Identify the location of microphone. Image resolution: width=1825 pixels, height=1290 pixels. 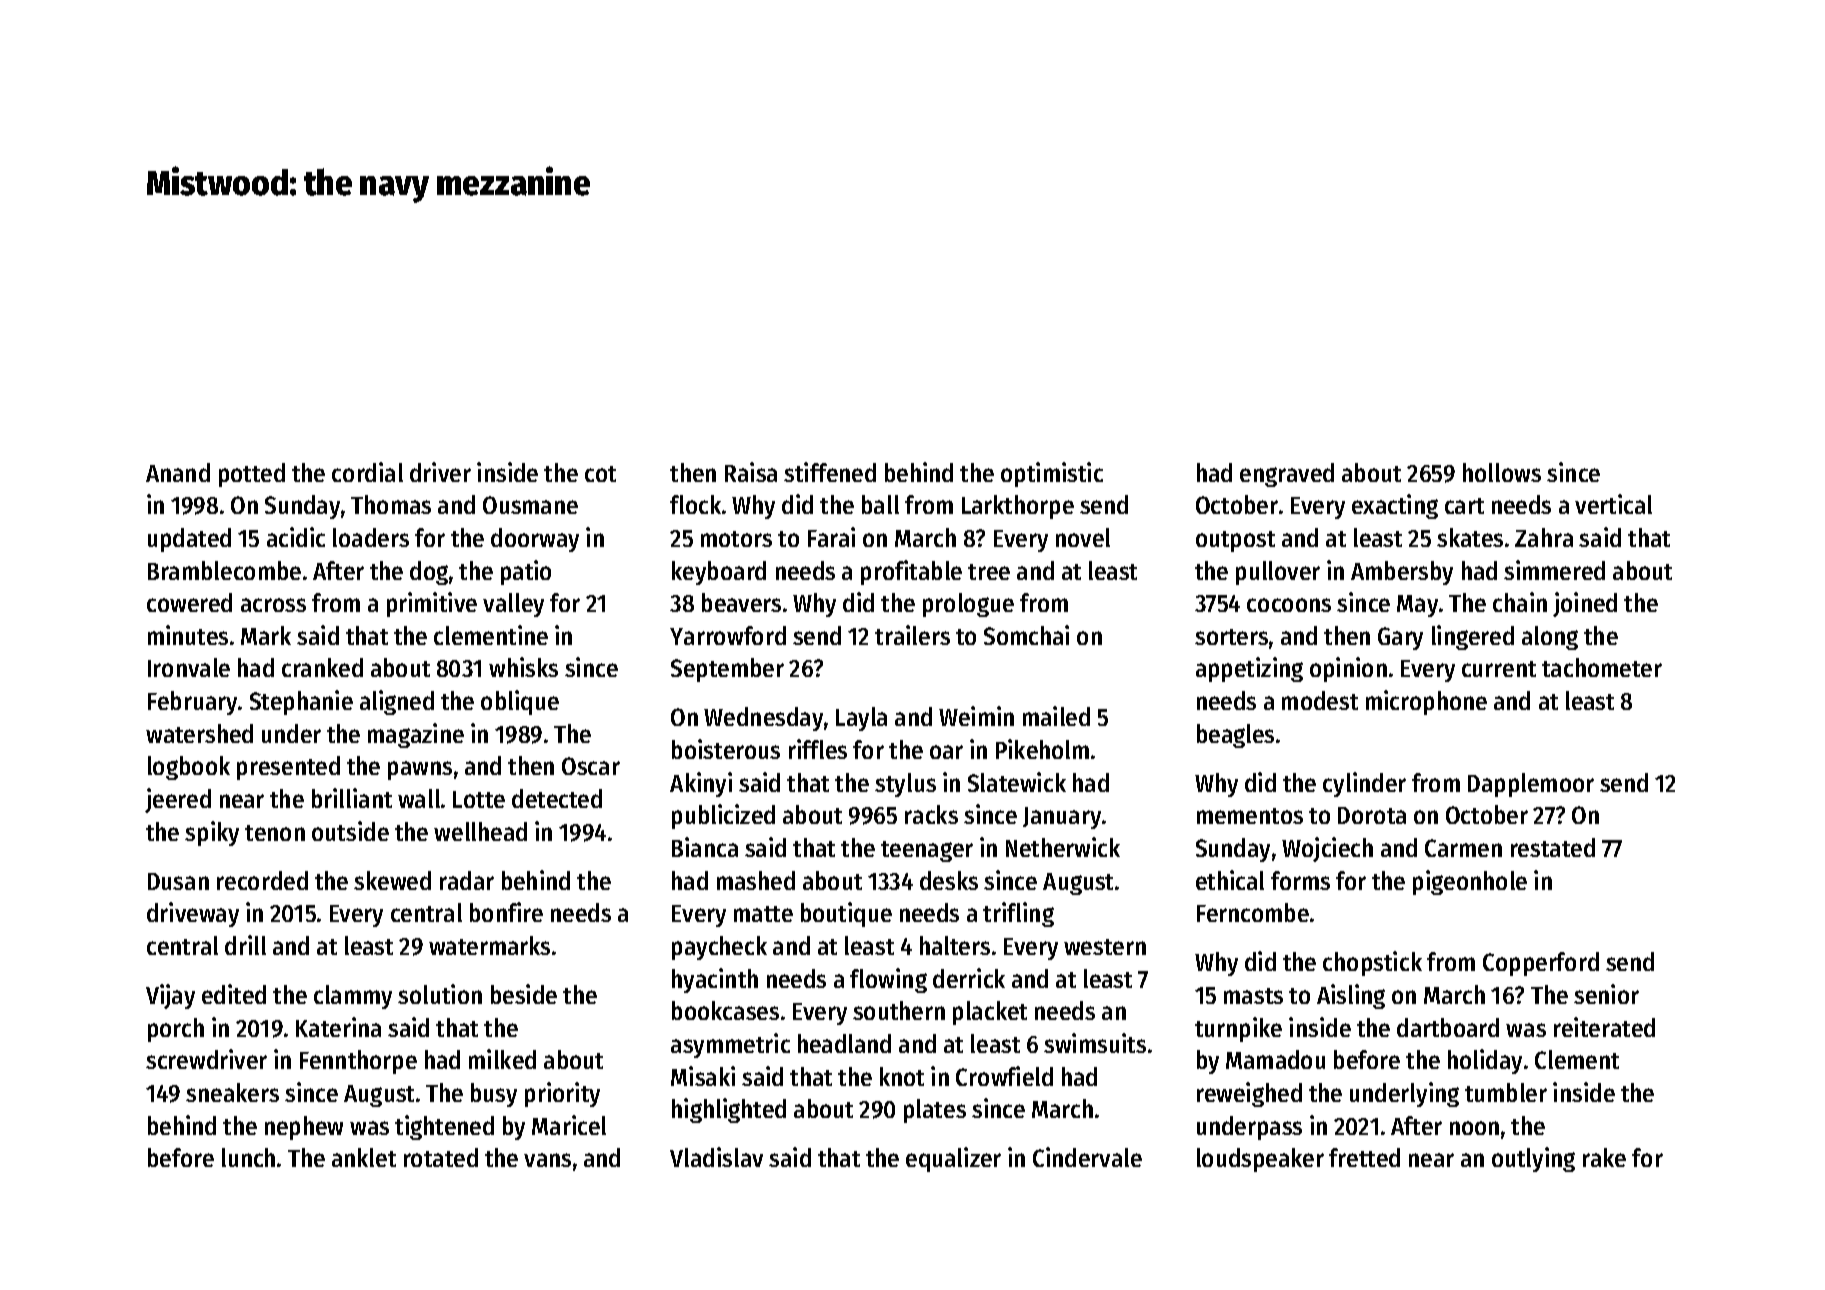
(1426, 702).
